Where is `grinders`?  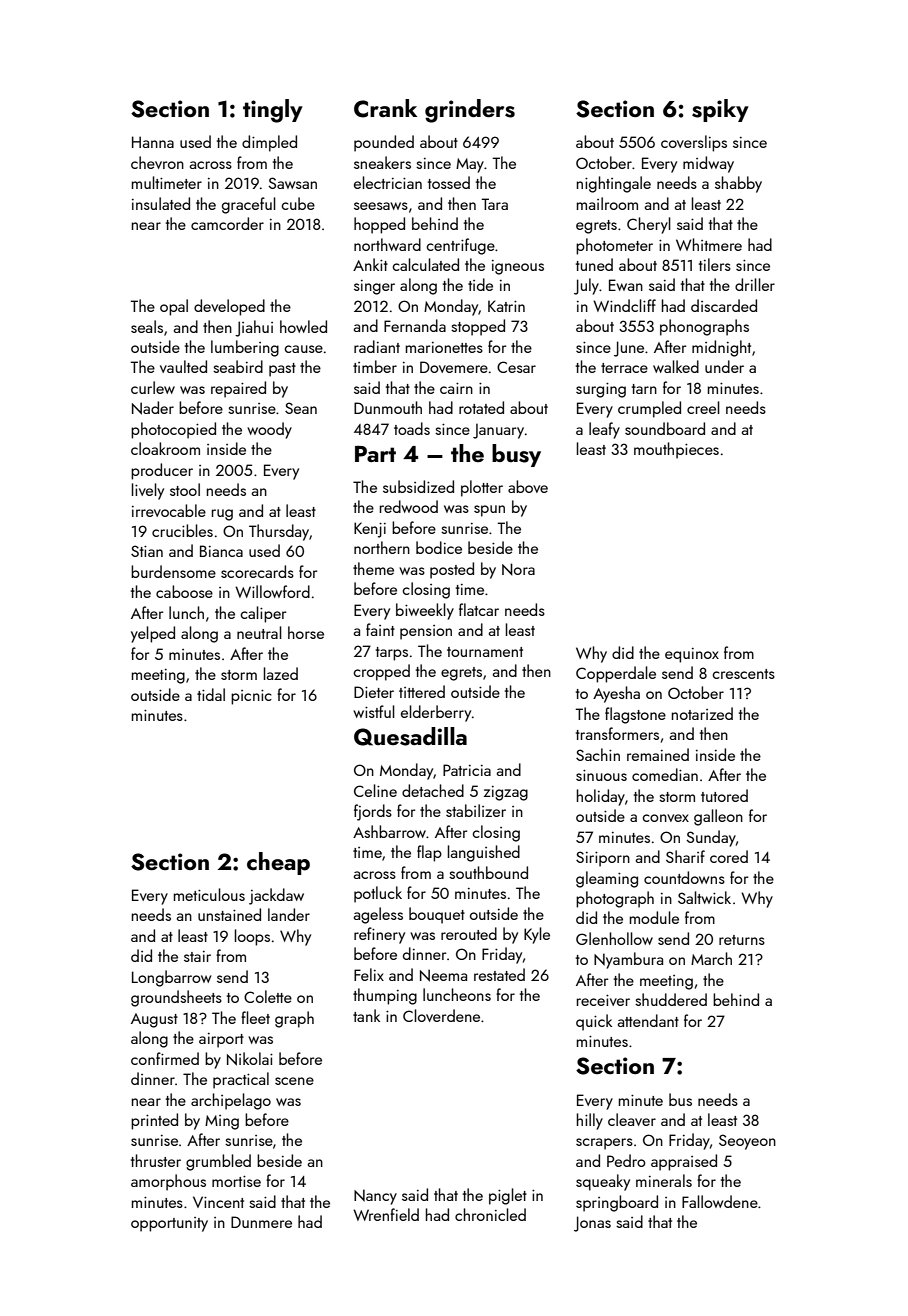 grinders is located at coordinates (470, 111).
